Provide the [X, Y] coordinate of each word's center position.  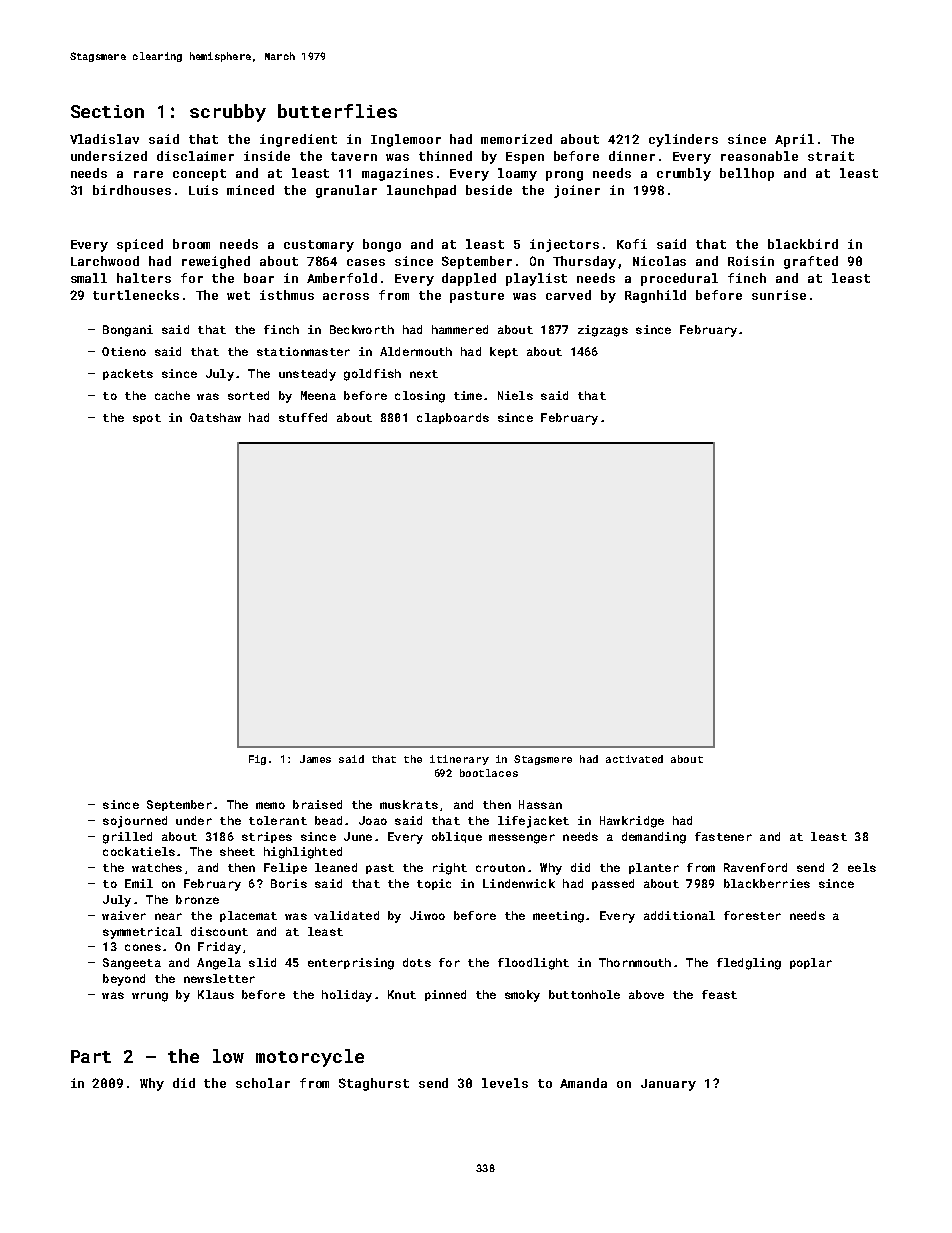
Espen [525, 158]
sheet [237, 851]
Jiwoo [427, 915]
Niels [515, 395]
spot [147, 419]
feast [719, 994]
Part [91, 1056]
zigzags [603, 331]
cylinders [683, 140]
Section [107, 111]
